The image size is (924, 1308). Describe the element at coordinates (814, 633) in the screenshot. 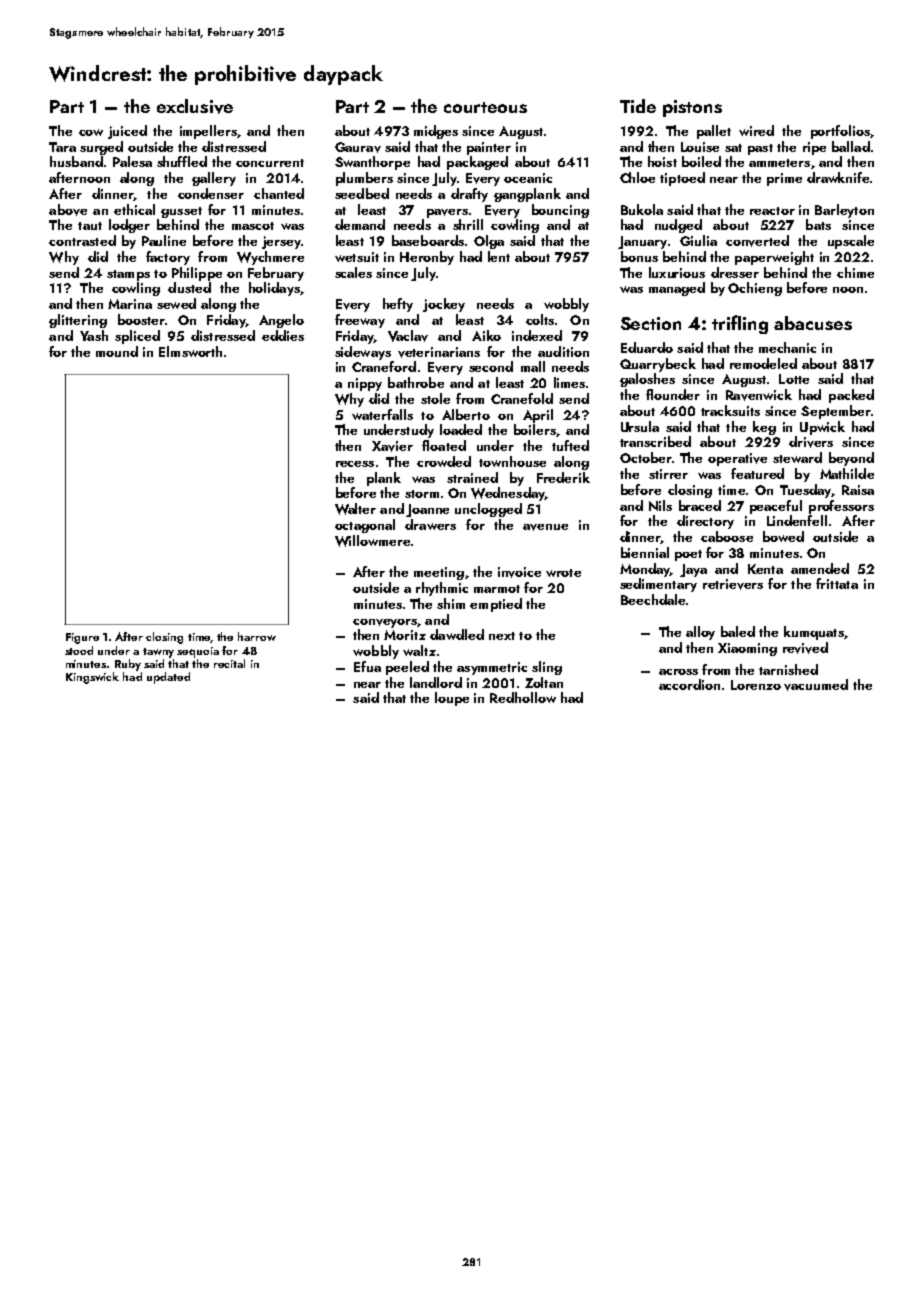

I see `kumquats` at that location.
